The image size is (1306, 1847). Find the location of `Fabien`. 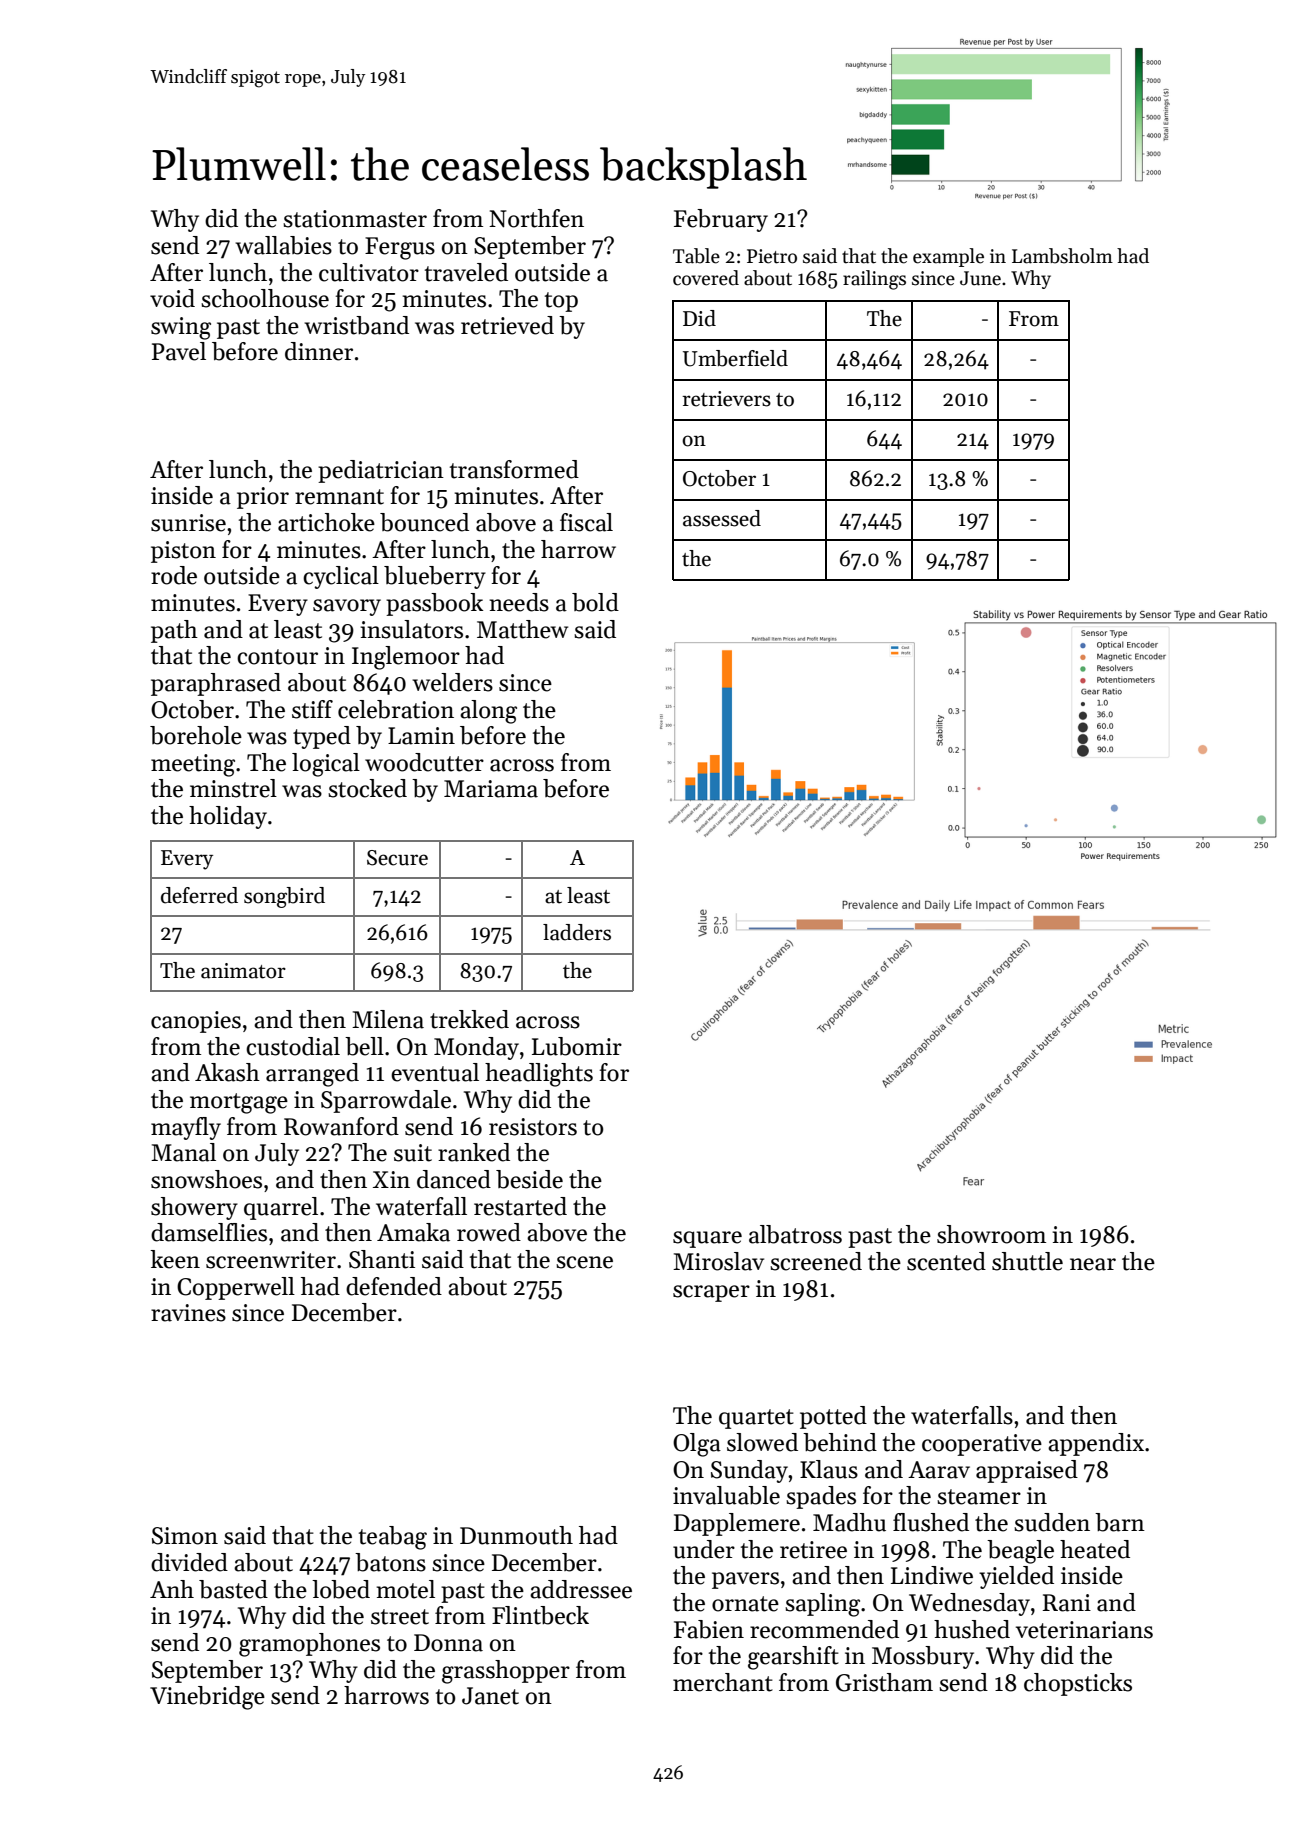

Fabien is located at coordinates (709, 1629).
